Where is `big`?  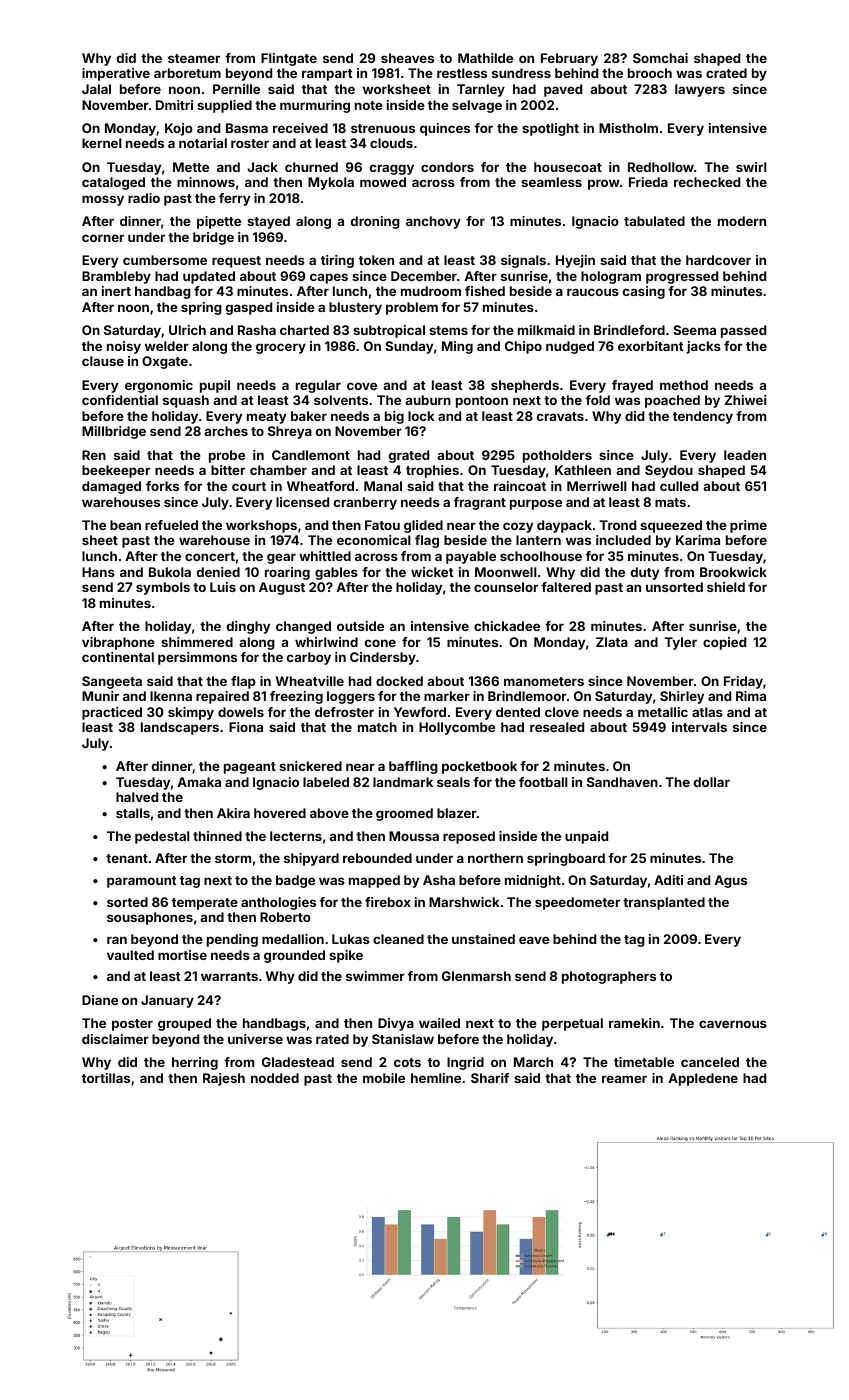 big is located at coordinates (394, 417).
